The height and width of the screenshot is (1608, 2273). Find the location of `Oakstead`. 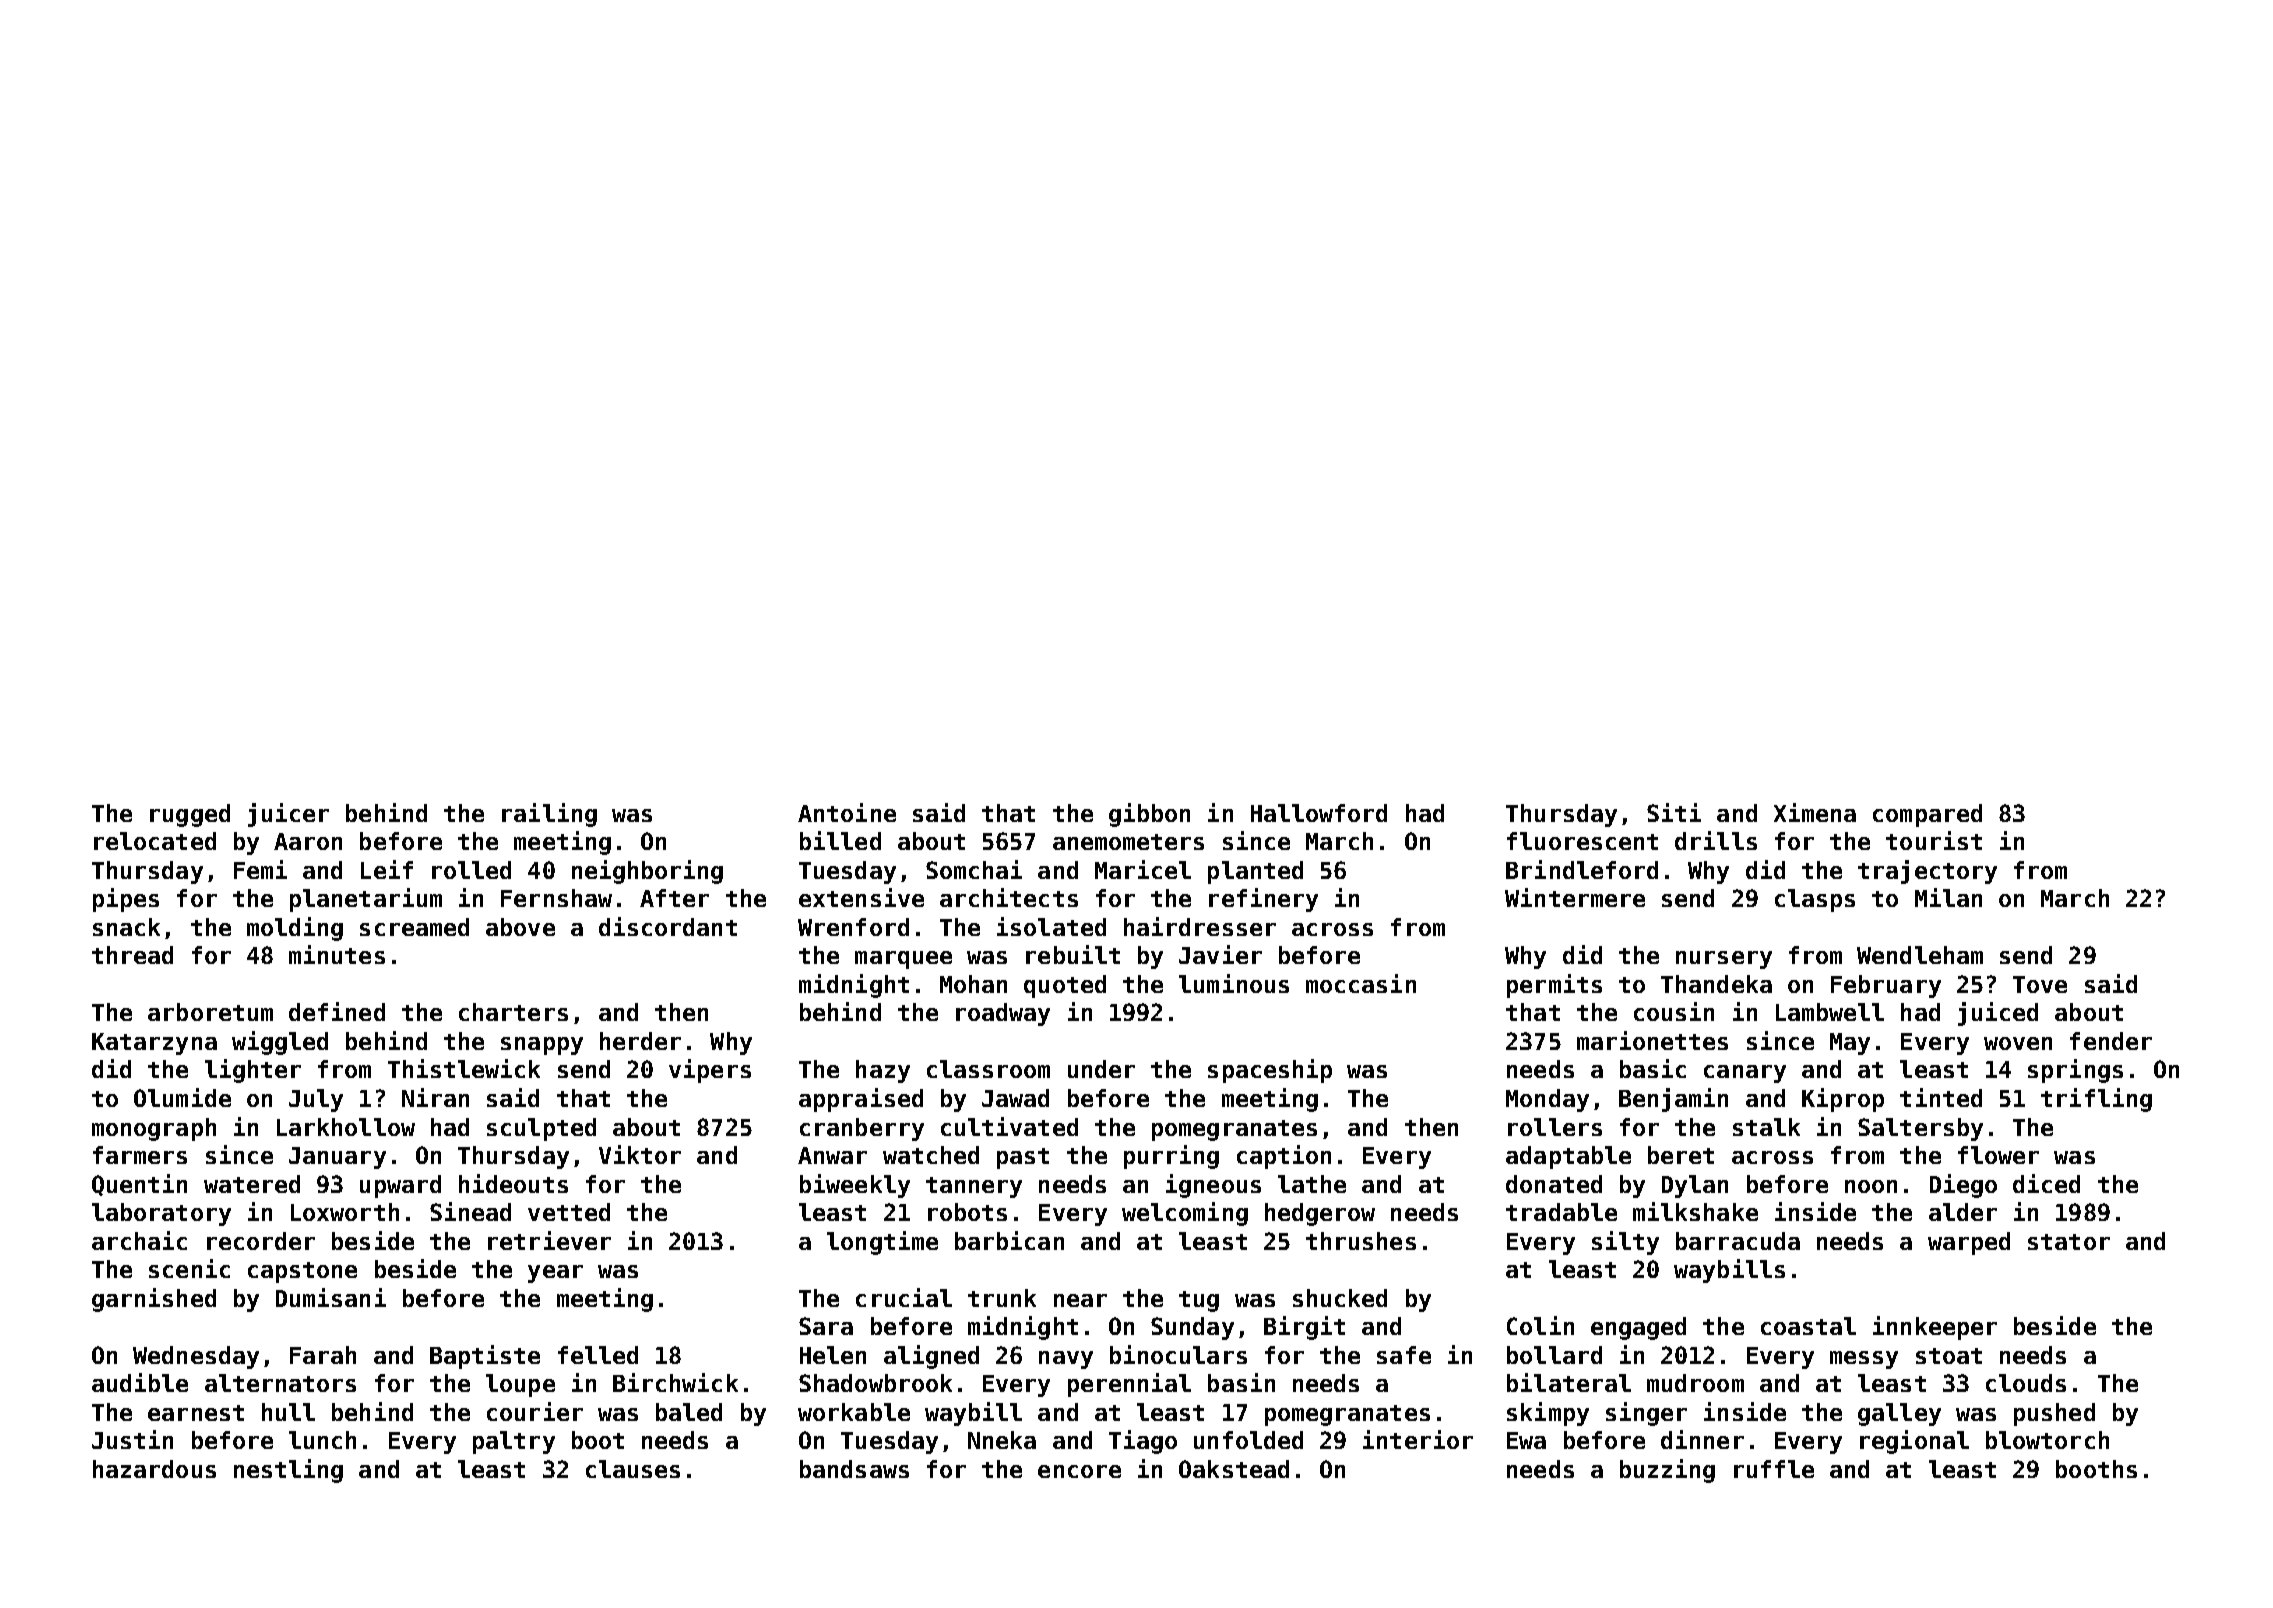

Oakstead is located at coordinates (1234, 1469).
